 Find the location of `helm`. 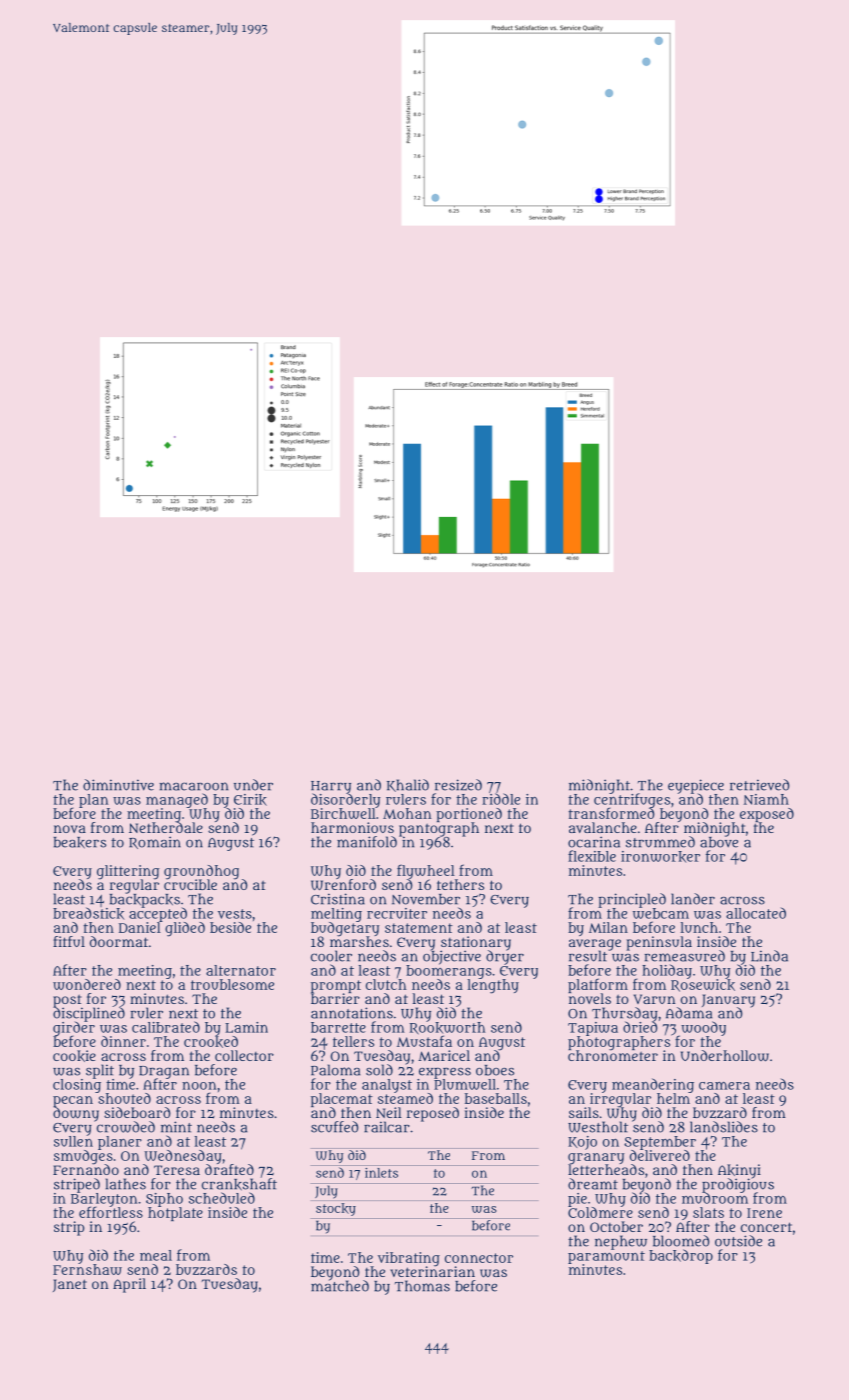

helm is located at coordinates (673, 1098).
